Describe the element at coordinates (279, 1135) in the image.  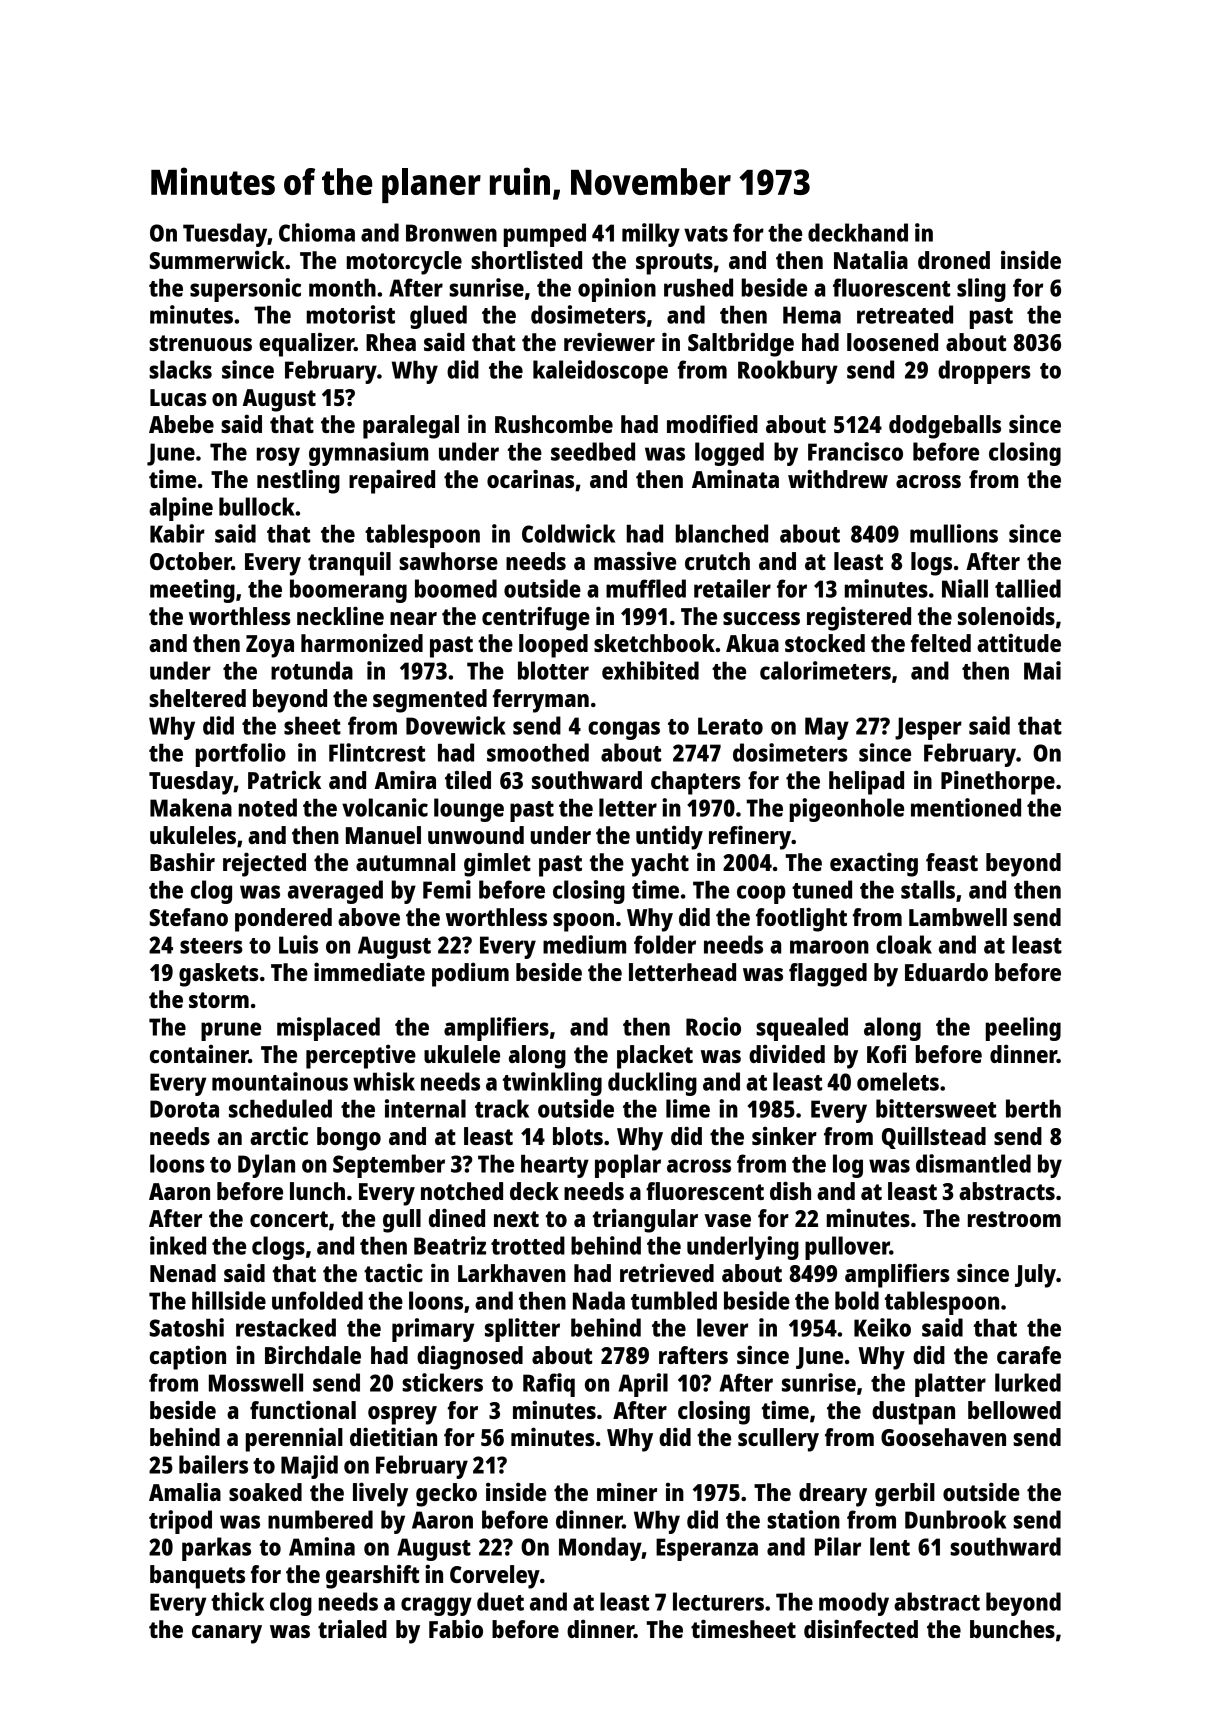
I see `arctic` at that location.
